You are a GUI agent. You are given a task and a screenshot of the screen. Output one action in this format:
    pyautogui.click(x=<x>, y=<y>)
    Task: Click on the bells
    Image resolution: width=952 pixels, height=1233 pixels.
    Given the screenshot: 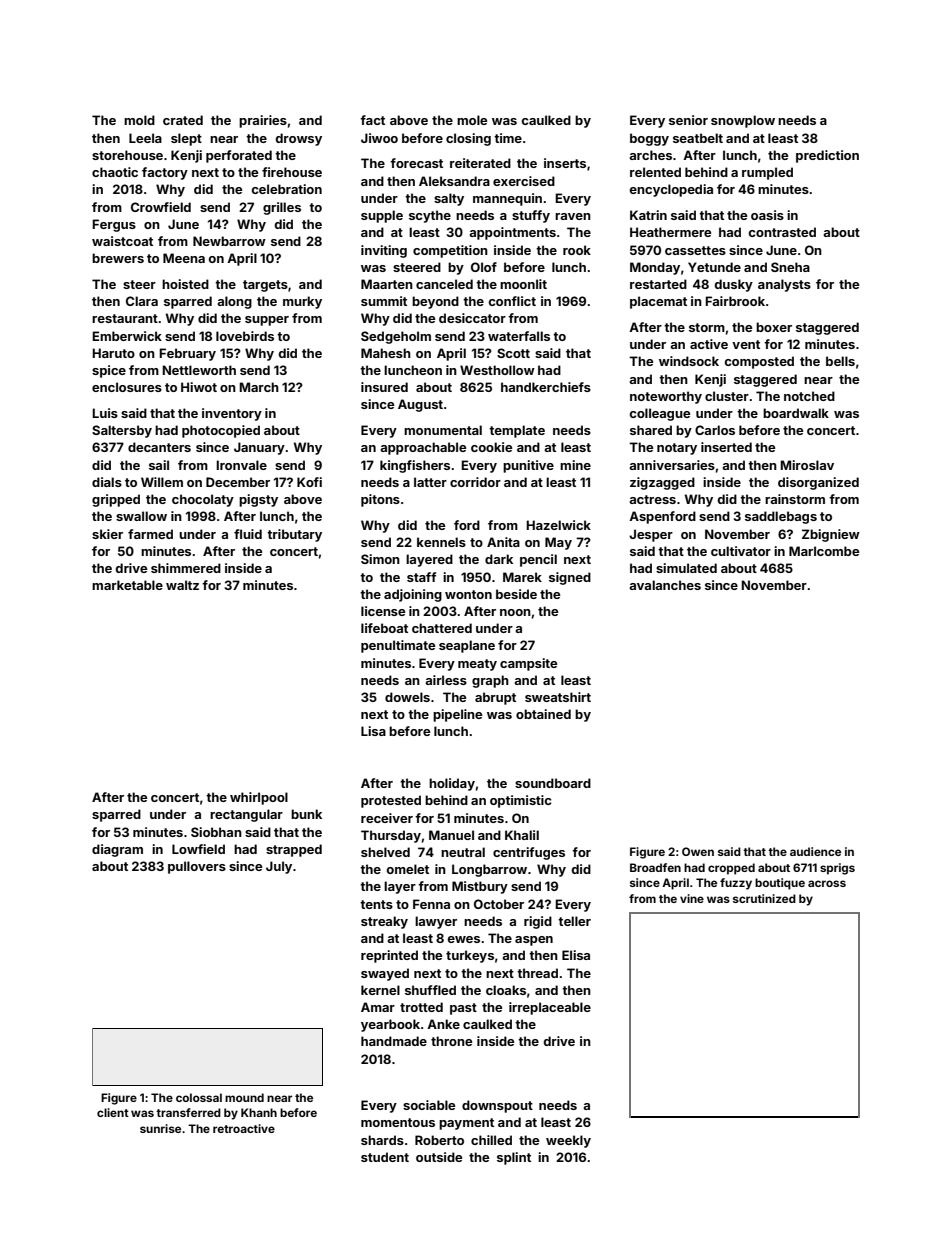 What is the action you would take?
    pyautogui.click(x=840, y=361)
